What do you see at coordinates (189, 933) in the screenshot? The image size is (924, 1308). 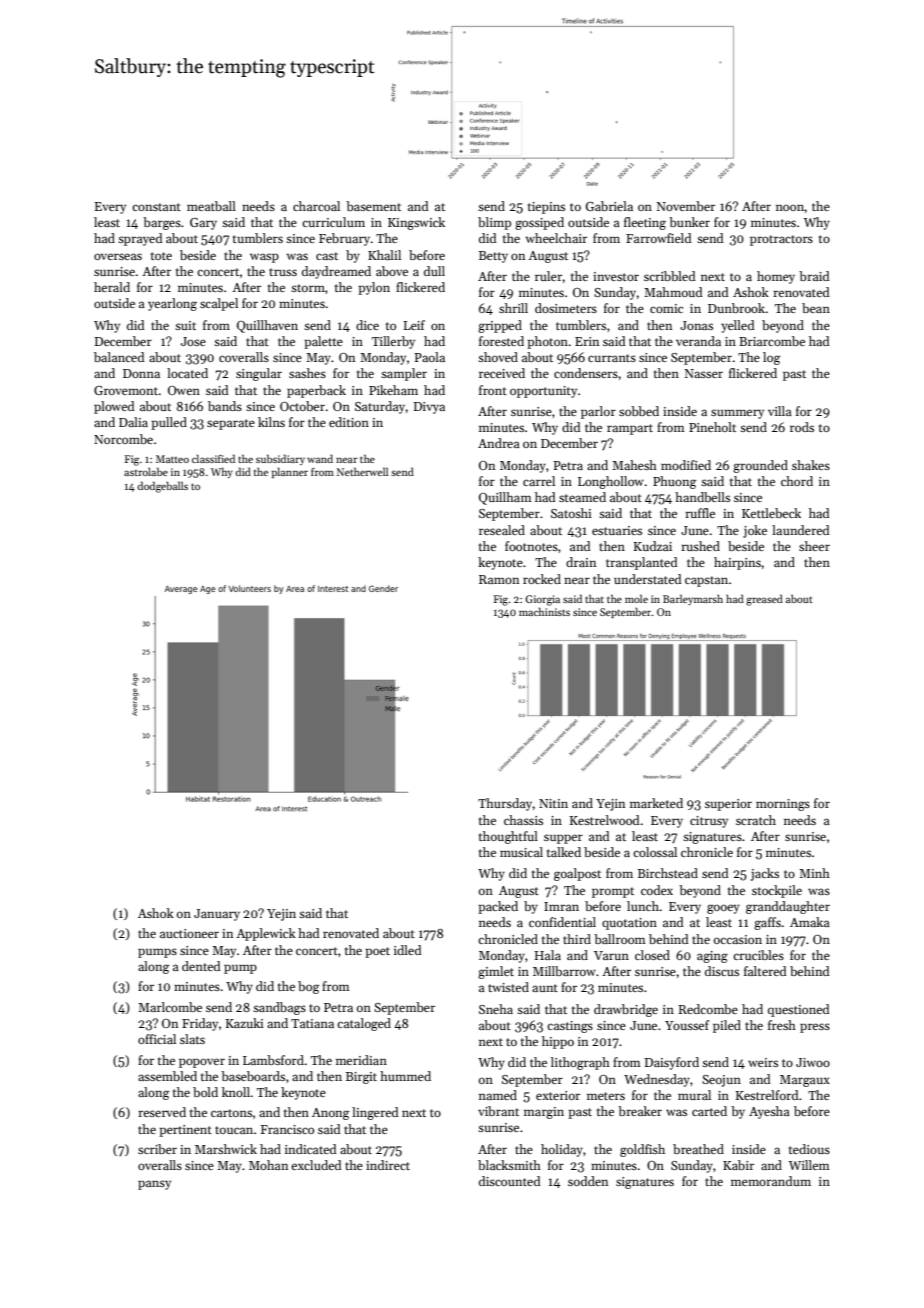 I see `auctioneer` at bounding box center [189, 933].
